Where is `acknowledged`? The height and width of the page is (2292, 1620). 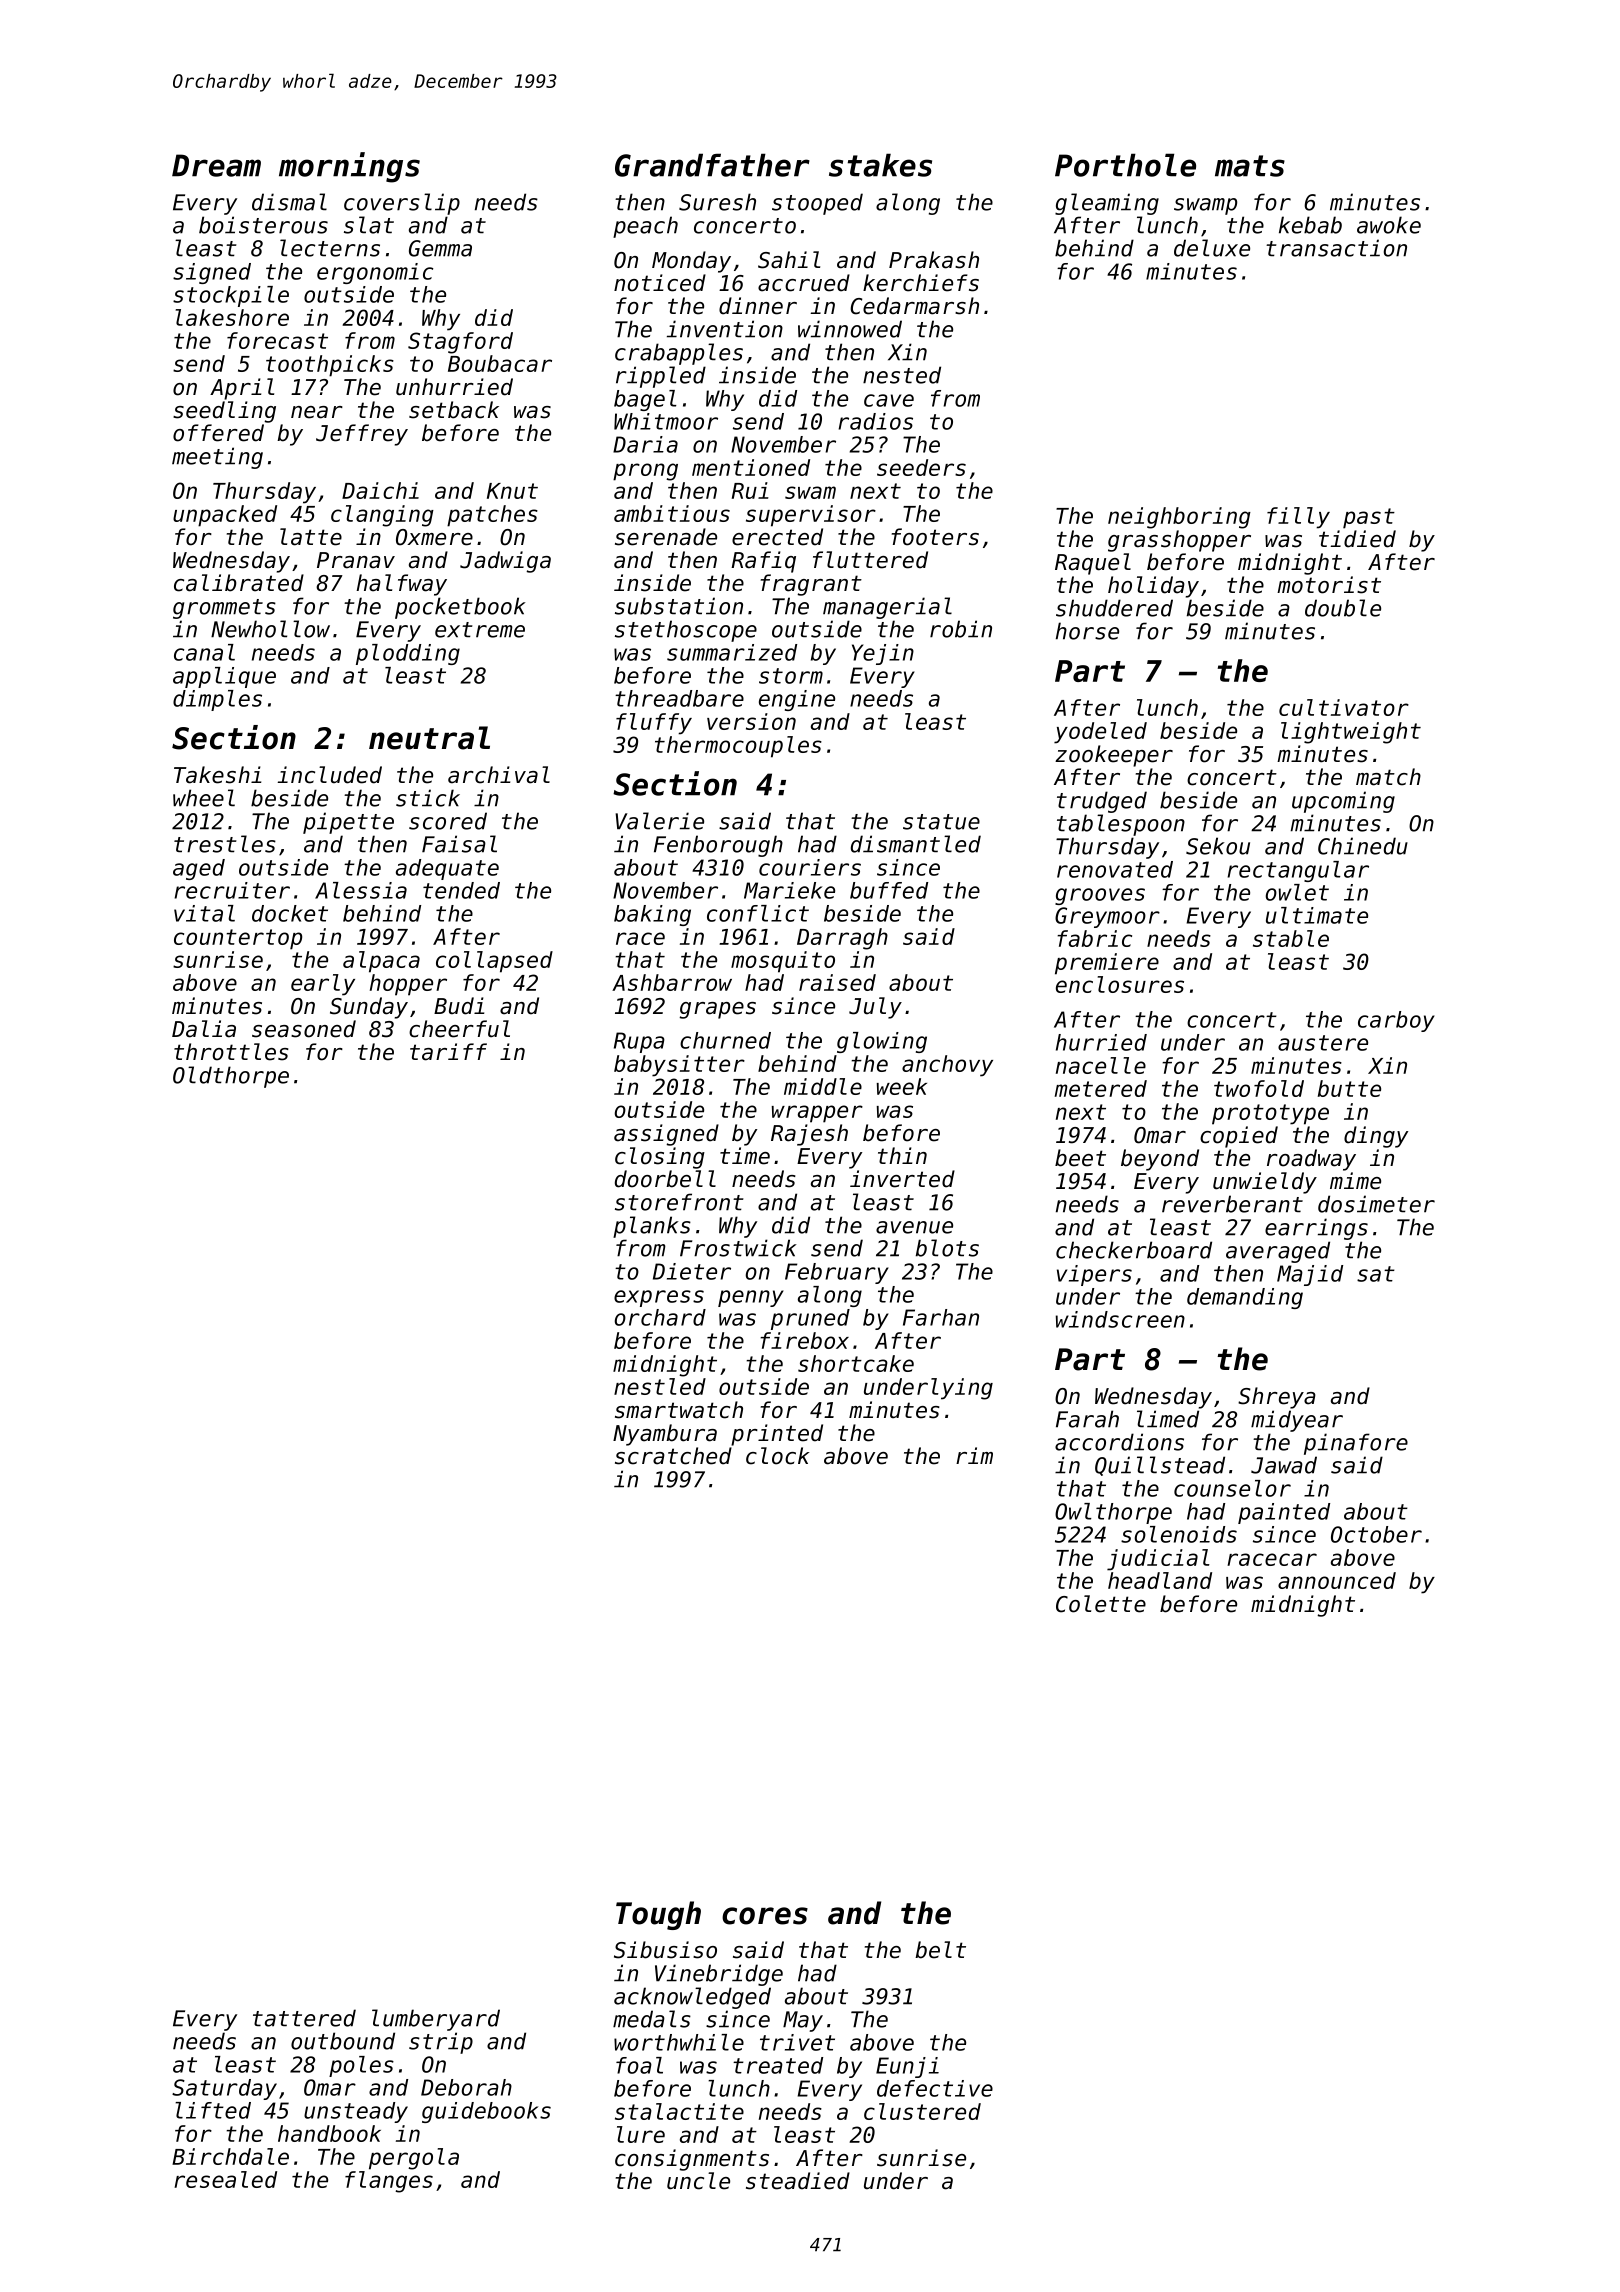 acknowledged is located at coordinates (692, 1998).
